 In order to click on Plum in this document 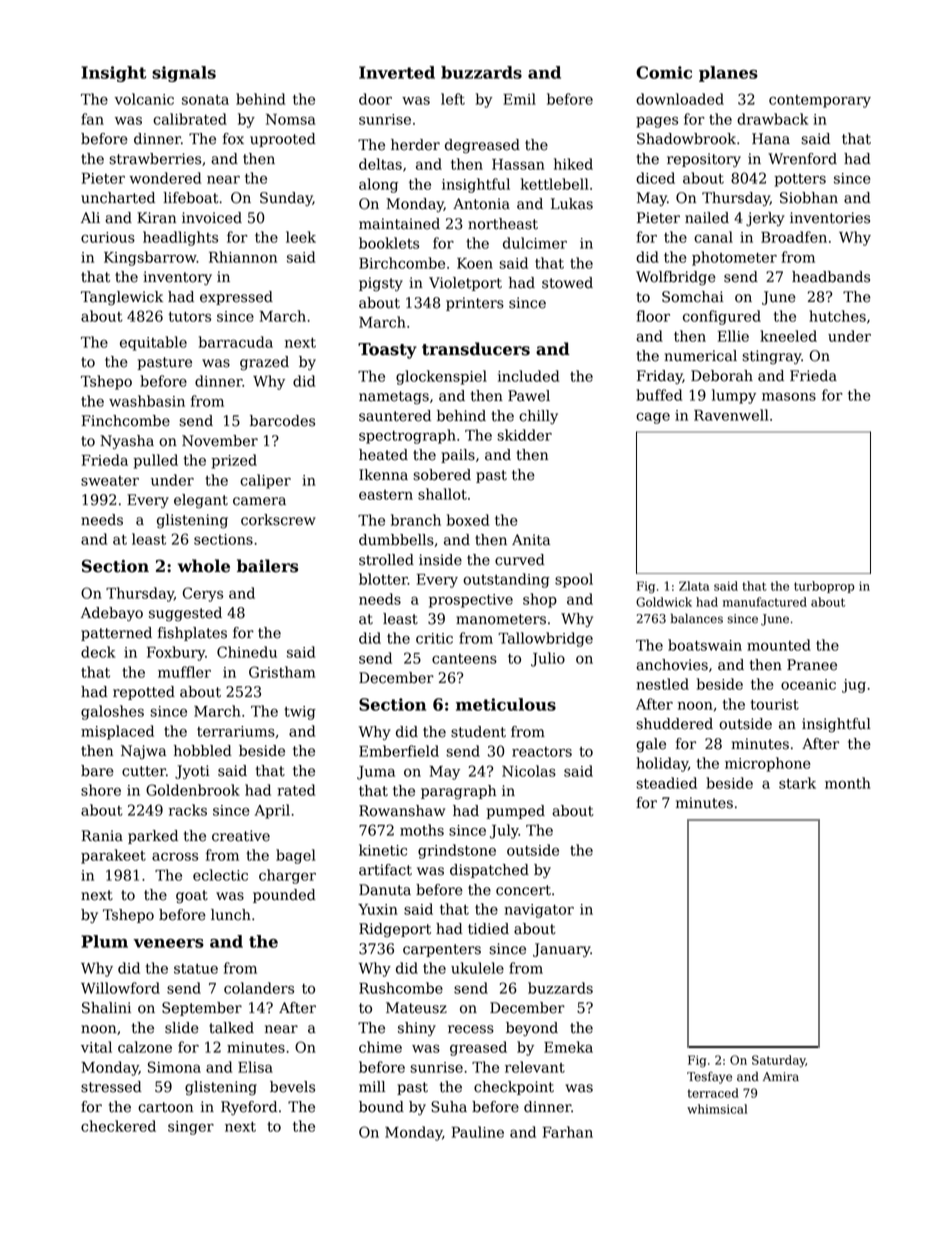, I will do `click(104, 941)`.
